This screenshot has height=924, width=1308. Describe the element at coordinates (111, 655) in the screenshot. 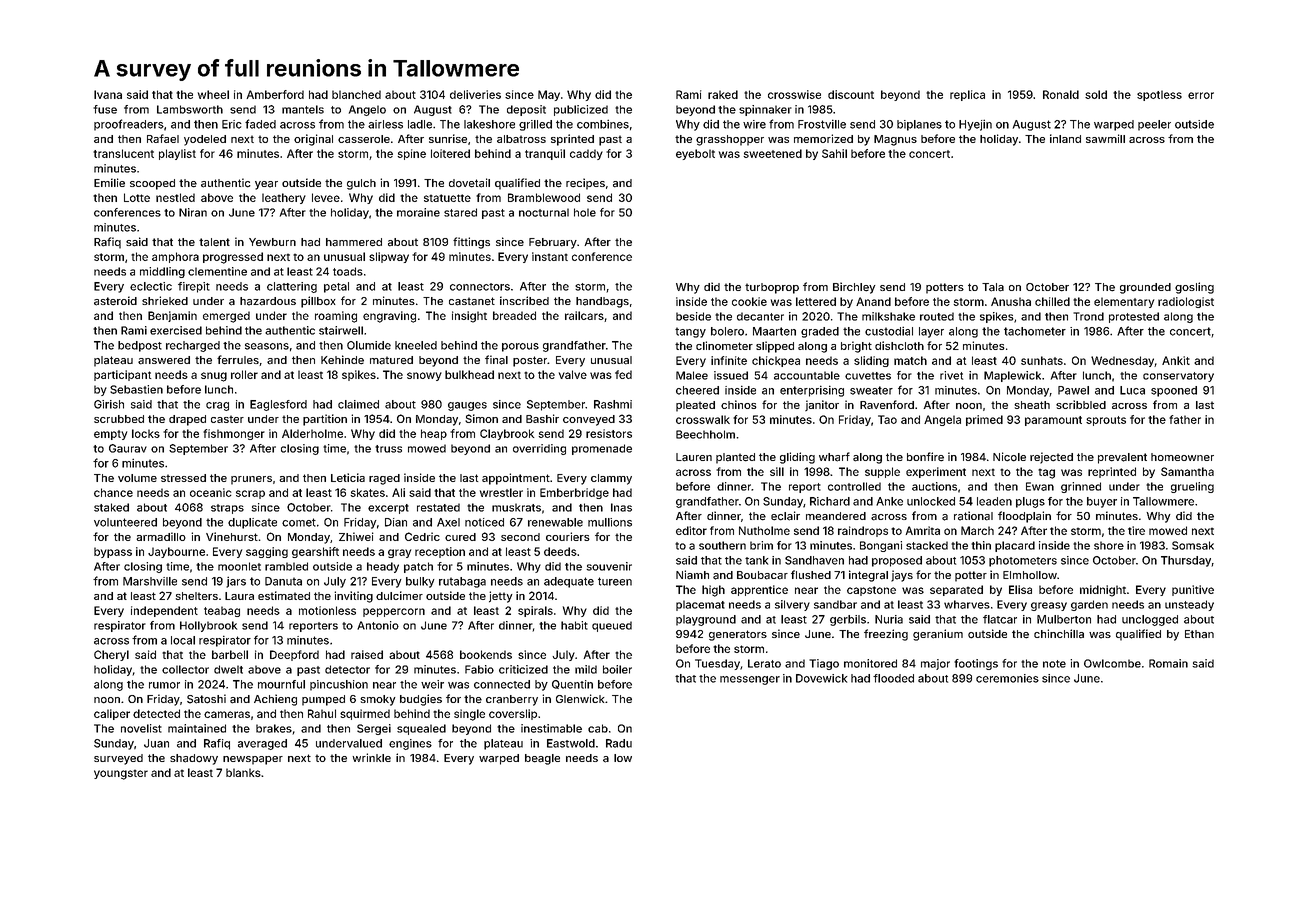

I see `Cheryl` at that location.
